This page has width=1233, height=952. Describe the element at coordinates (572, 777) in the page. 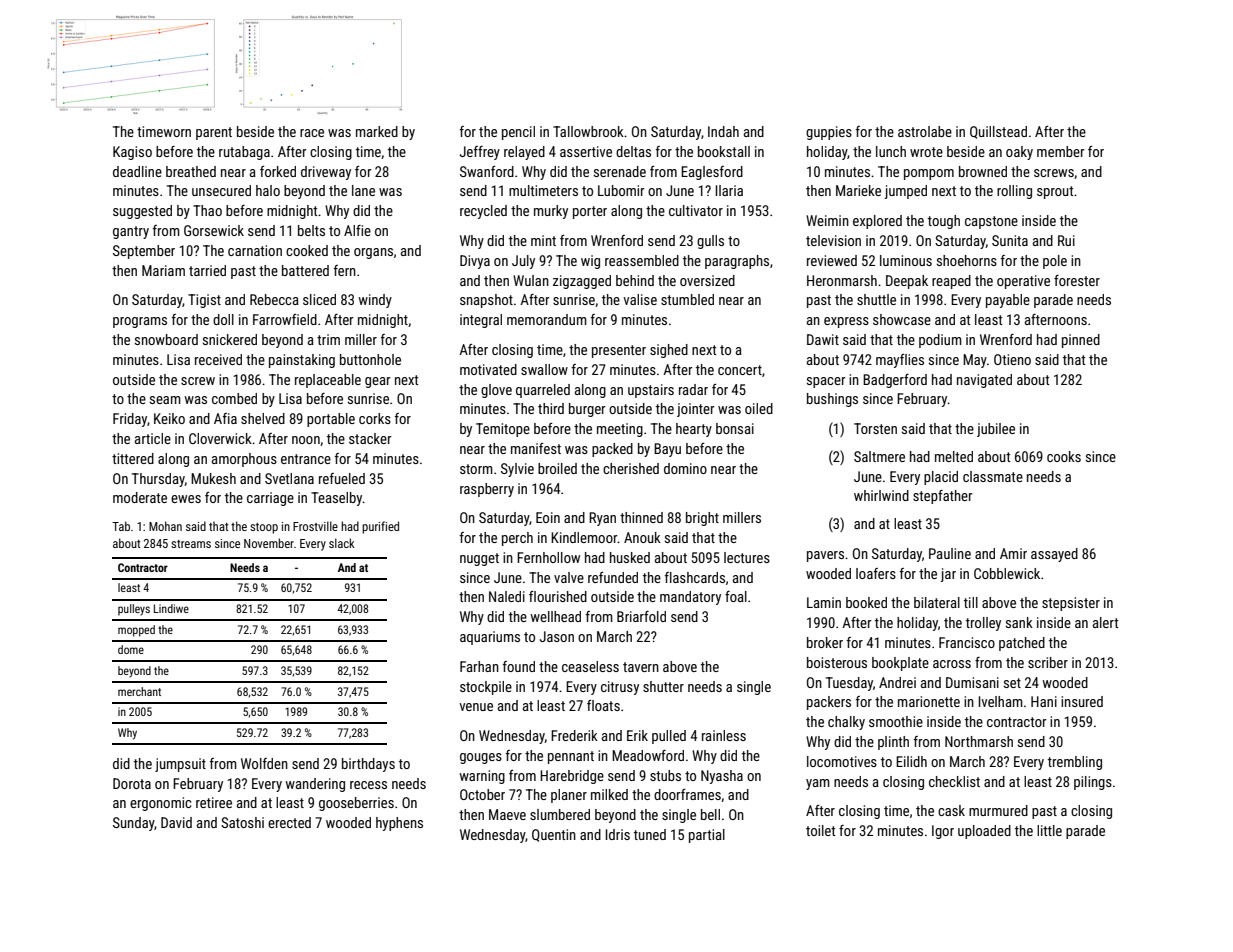

I see `Harebridge` at that location.
